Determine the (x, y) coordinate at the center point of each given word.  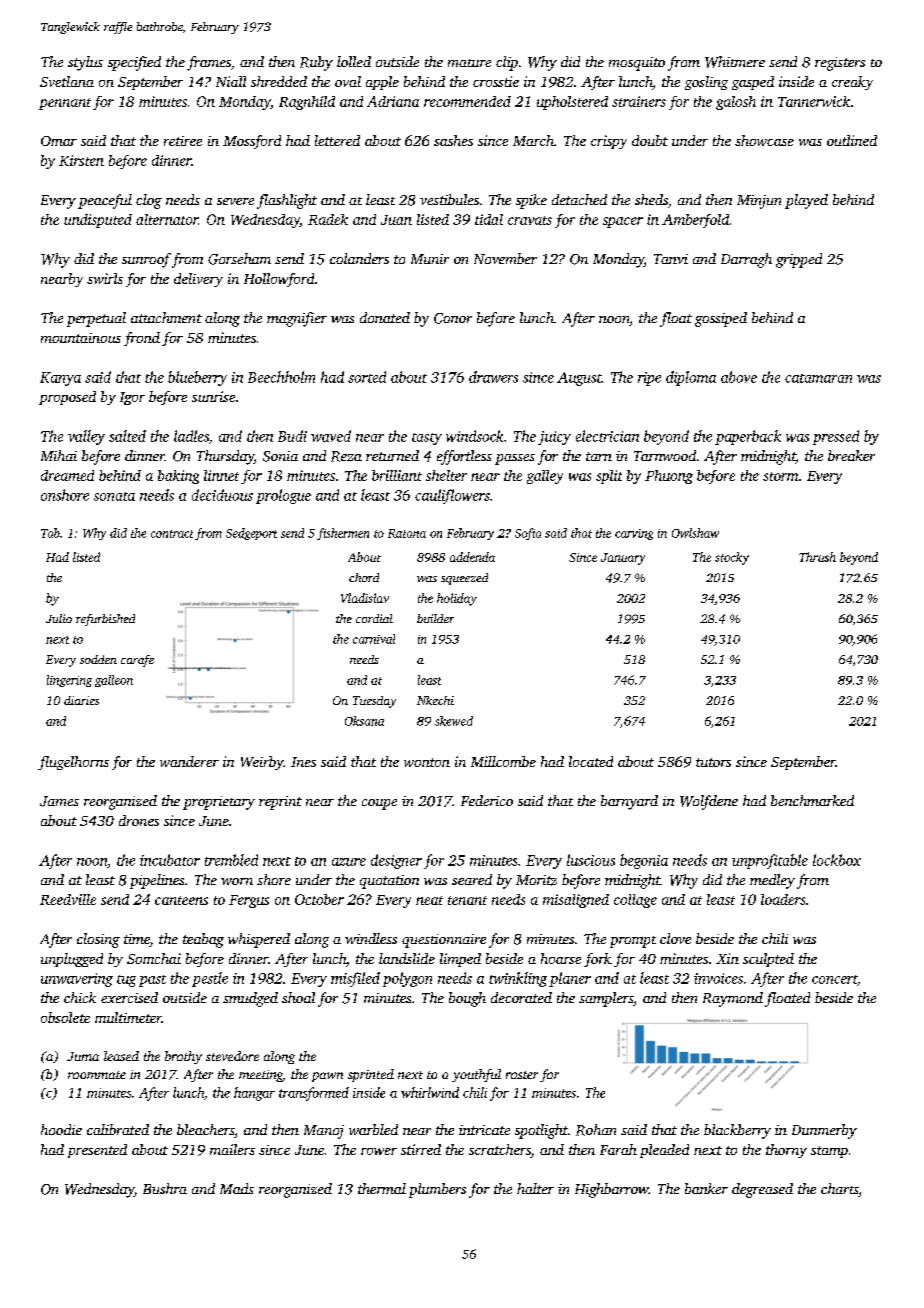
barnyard (629, 802)
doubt (650, 140)
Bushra (165, 1188)
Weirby (262, 763)
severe (235, 201)
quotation (389, 882)
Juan (396, 220)
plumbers (437, 1190)
